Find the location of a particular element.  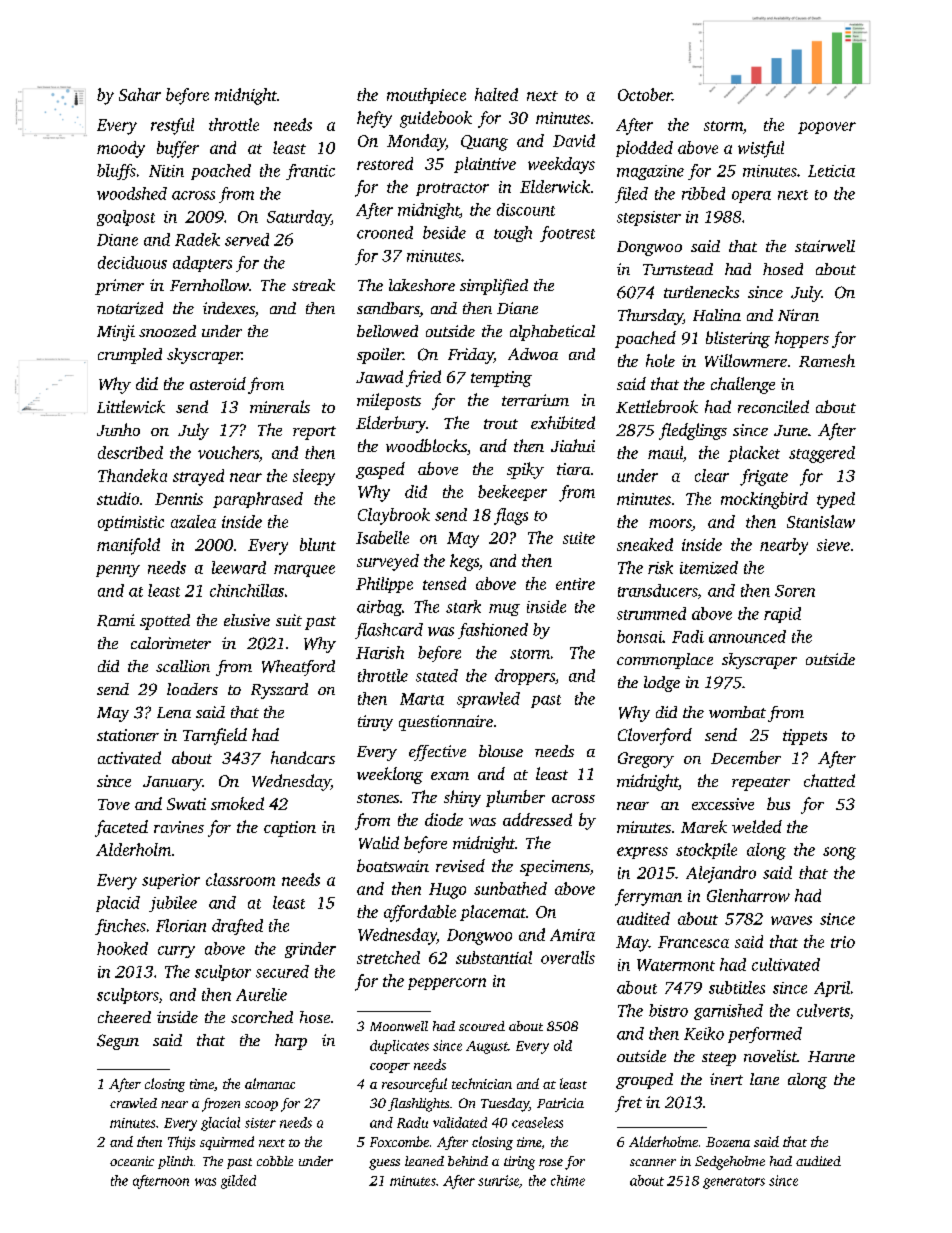

Stanislaw is located at coordinates (821, 521).
